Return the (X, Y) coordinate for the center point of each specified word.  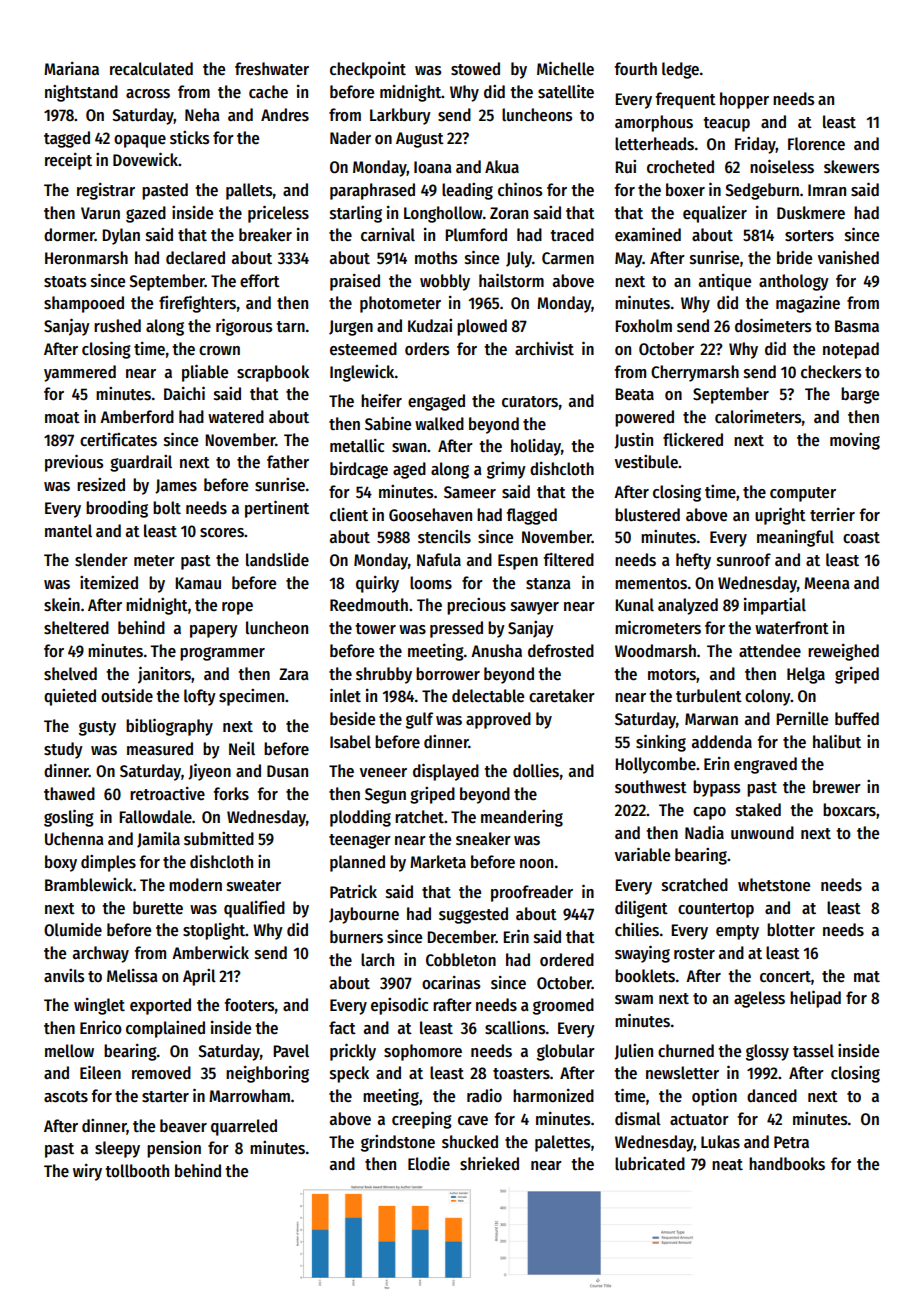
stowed (475, 69)
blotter (791, 930)
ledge (680, 70)
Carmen (568, 258)
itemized (109, 583)
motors (672, 675)
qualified (254, 909)
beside (352, 719)
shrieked (489, 1164)
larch (377, 960)
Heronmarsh (86, 258)
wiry (87, 1172)
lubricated (650, 1164)
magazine (808, 304)
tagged (67, 139)
